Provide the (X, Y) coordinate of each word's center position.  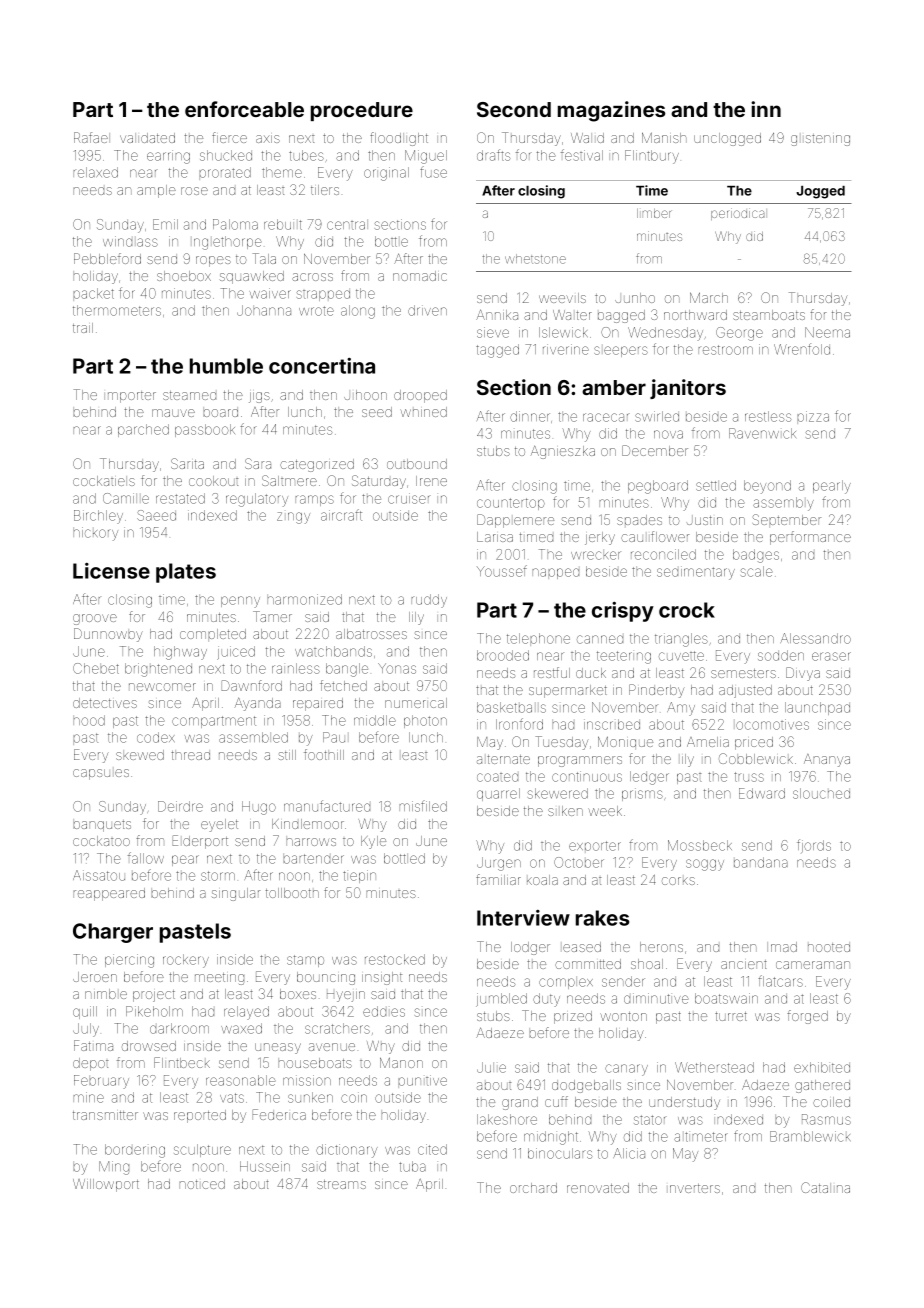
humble (226, 366)
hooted (829, 947)
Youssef (502, 571)
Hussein (265, 1166)
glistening (820, 140)
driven (427, 310)
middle (375, 720)
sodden (781, 655)
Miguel (426, 157)
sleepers (621, 351)
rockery (186, 961)
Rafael (91, 137)
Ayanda (258, 704)
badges (756, 556)
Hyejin (346, 996)
